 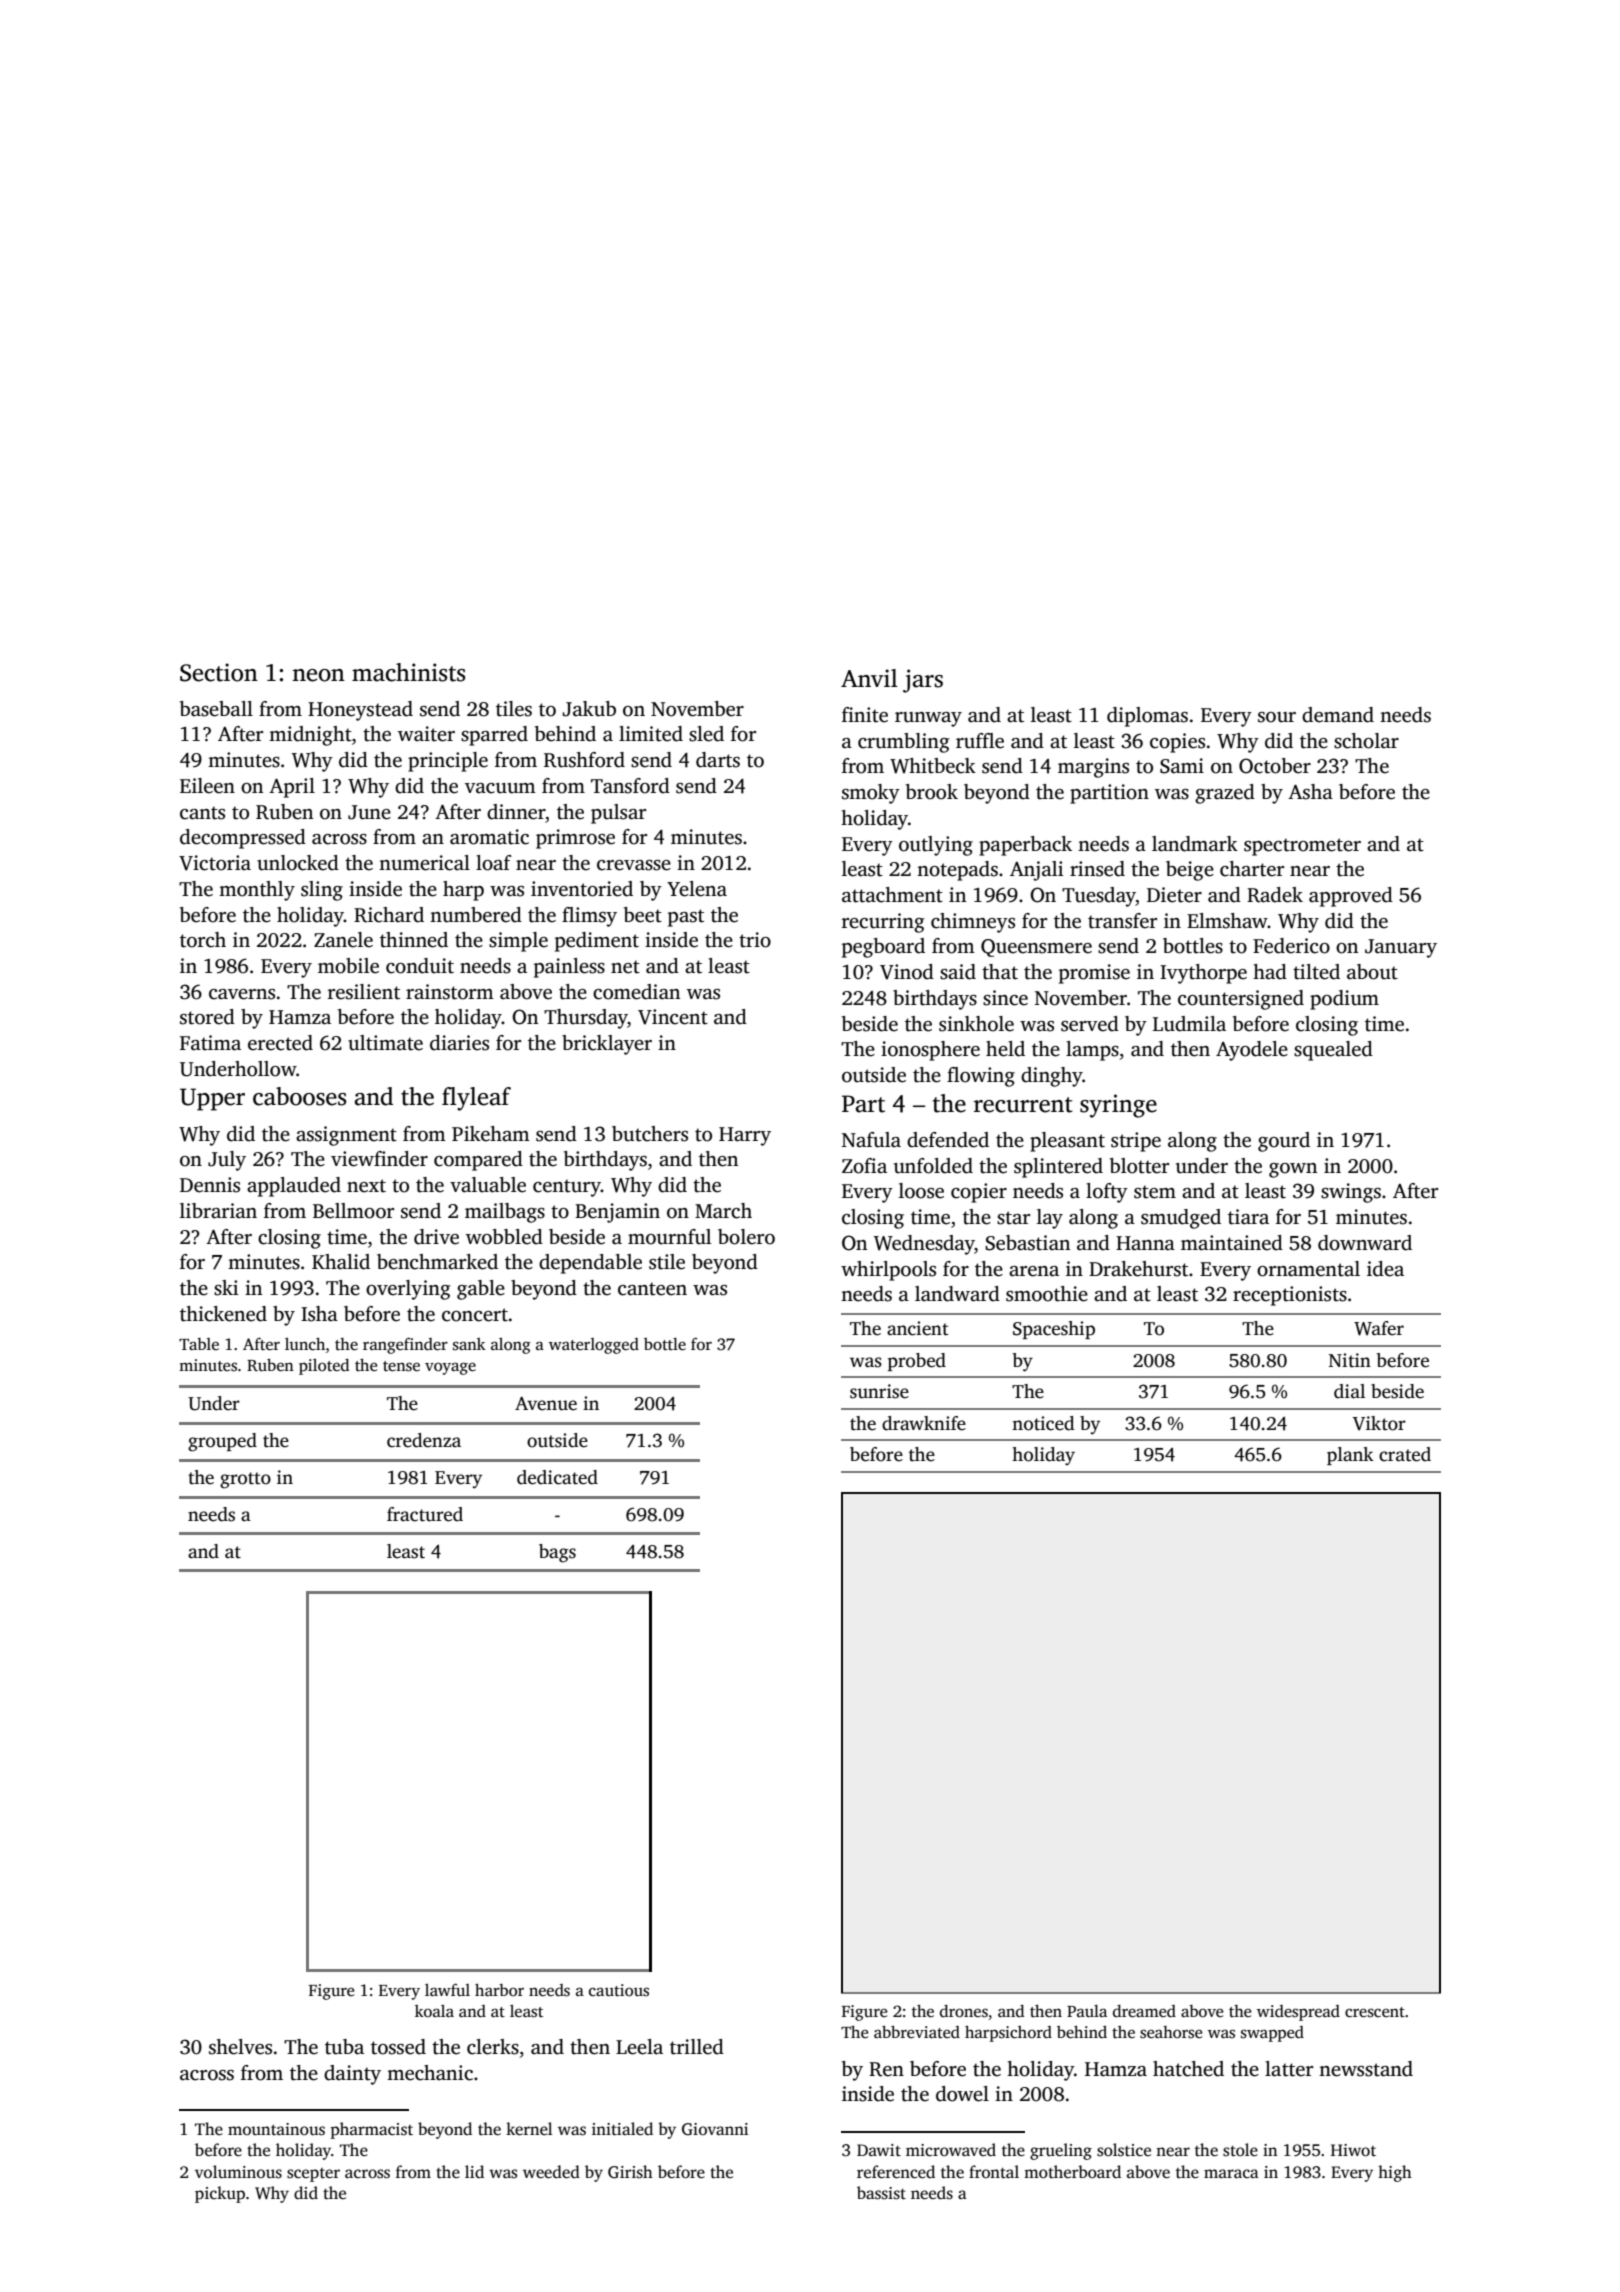 I want to click on flowing, so click(x=981, y=1077).
